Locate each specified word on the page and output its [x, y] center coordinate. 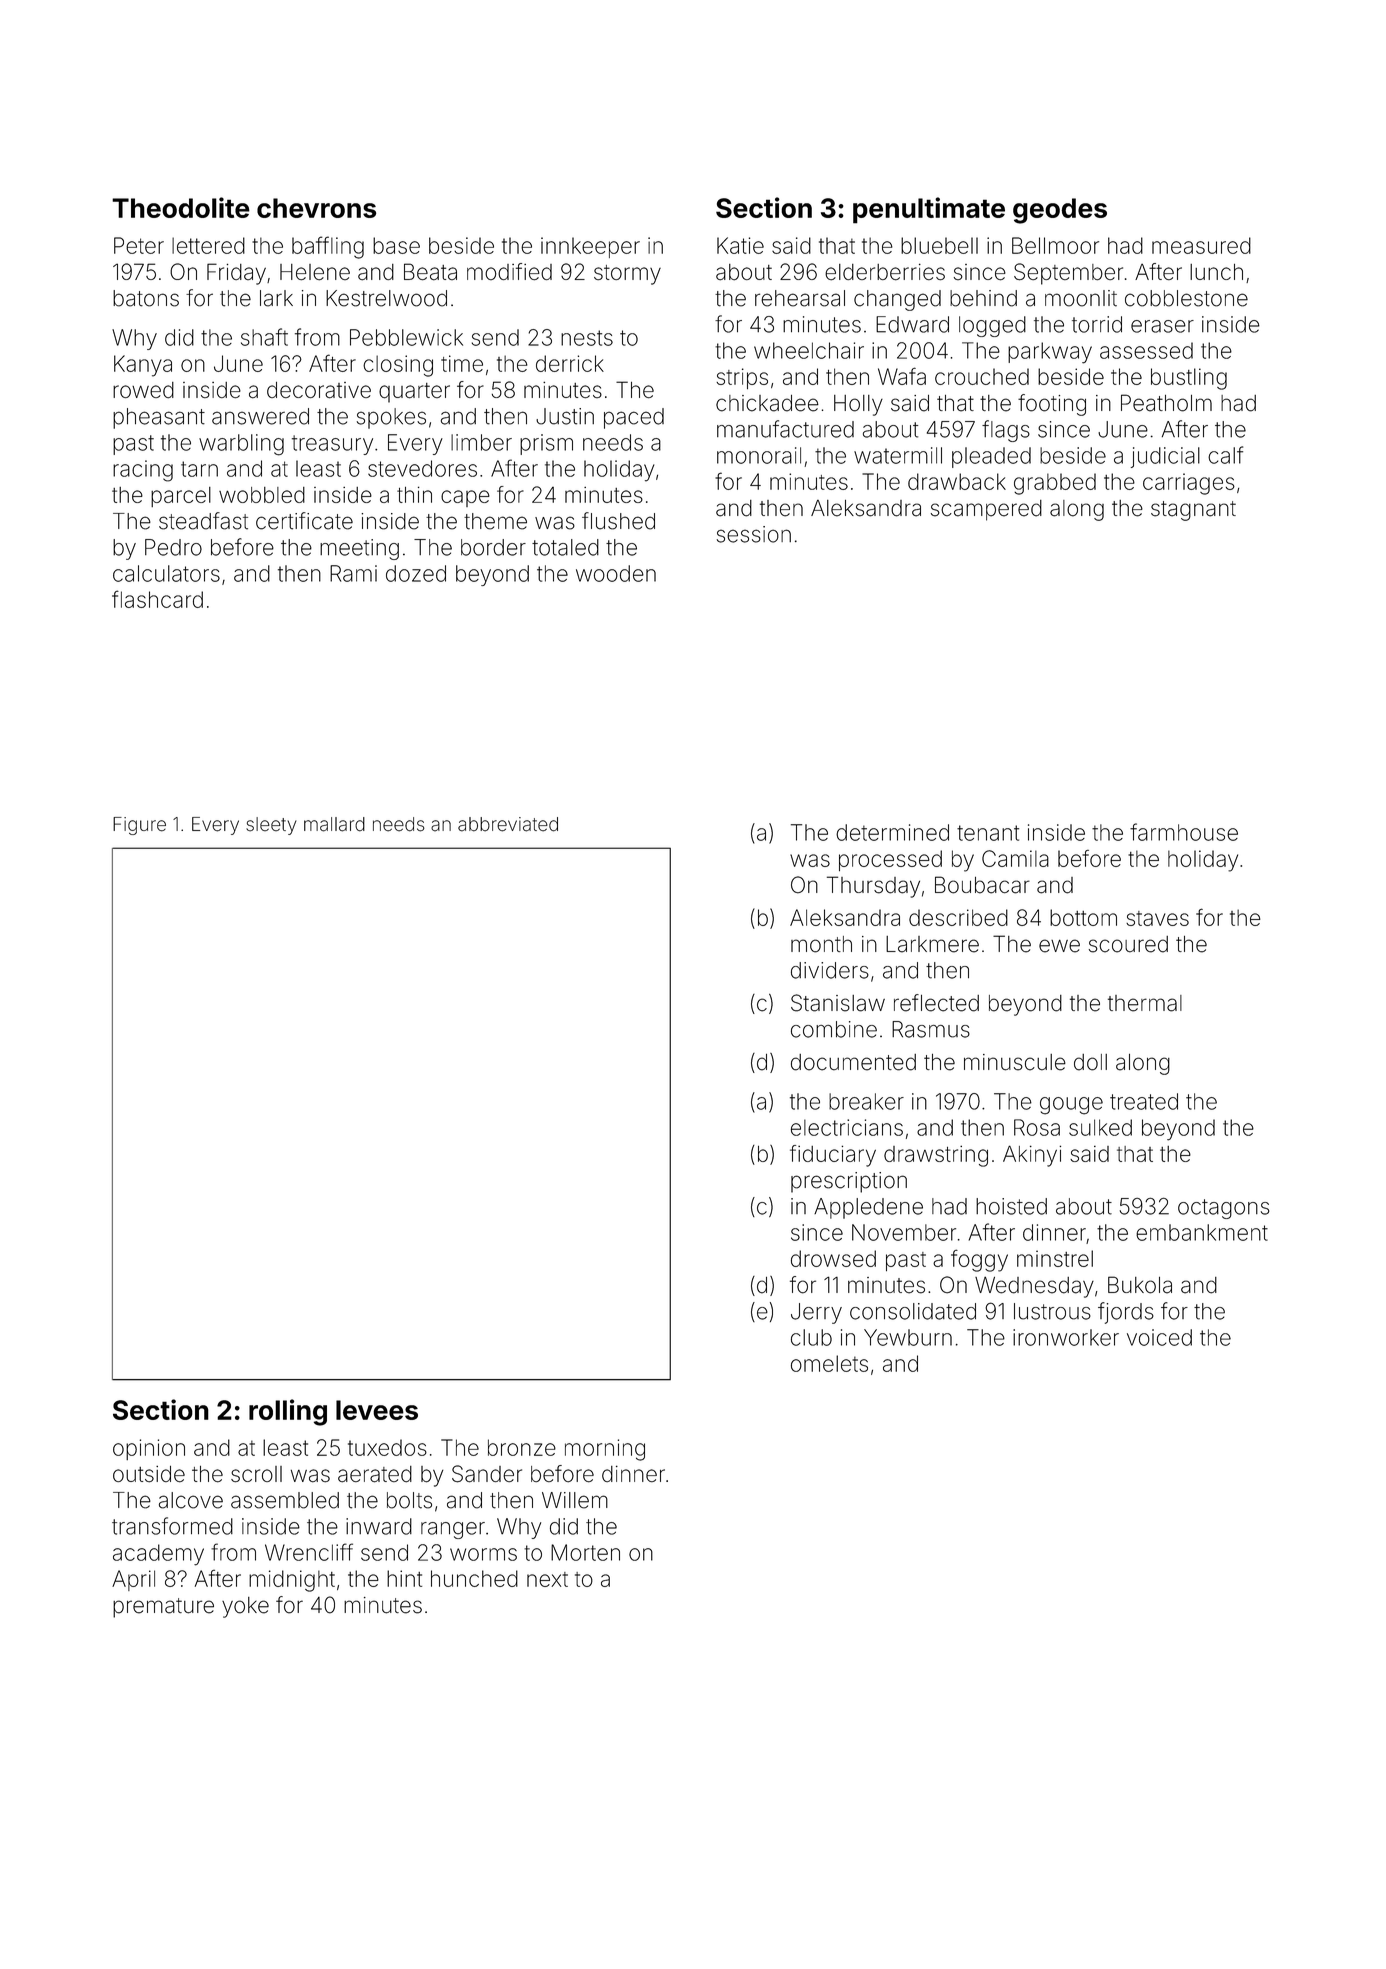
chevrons [316, 208]
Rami [353, 573]
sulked [1100, 1127]
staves [1157, 918]
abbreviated [508, 824]
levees [377, 1410]
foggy [979, 1260]
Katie [740, 245]
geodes [1060, 211]
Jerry [816, 1313]
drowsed [833, 1258]
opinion [149, 1449]
